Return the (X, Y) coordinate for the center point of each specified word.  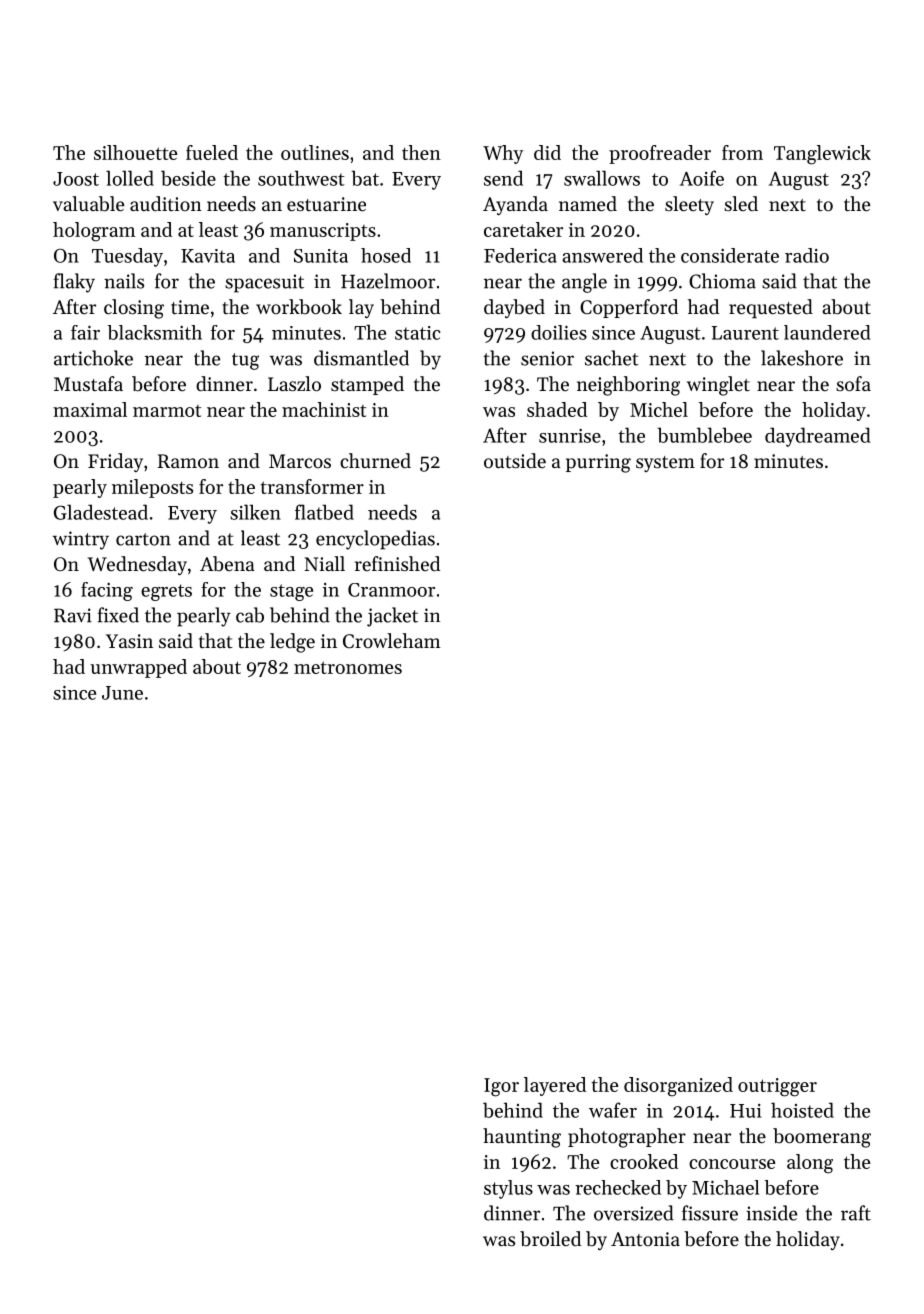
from (742, 152)
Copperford (629, 308)
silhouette (135, 152)
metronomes (348, 667)
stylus (508, 1189)
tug (245, 361)
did (547, 152)
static (417, 333)
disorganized (678, 1087)
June (122, 693)
